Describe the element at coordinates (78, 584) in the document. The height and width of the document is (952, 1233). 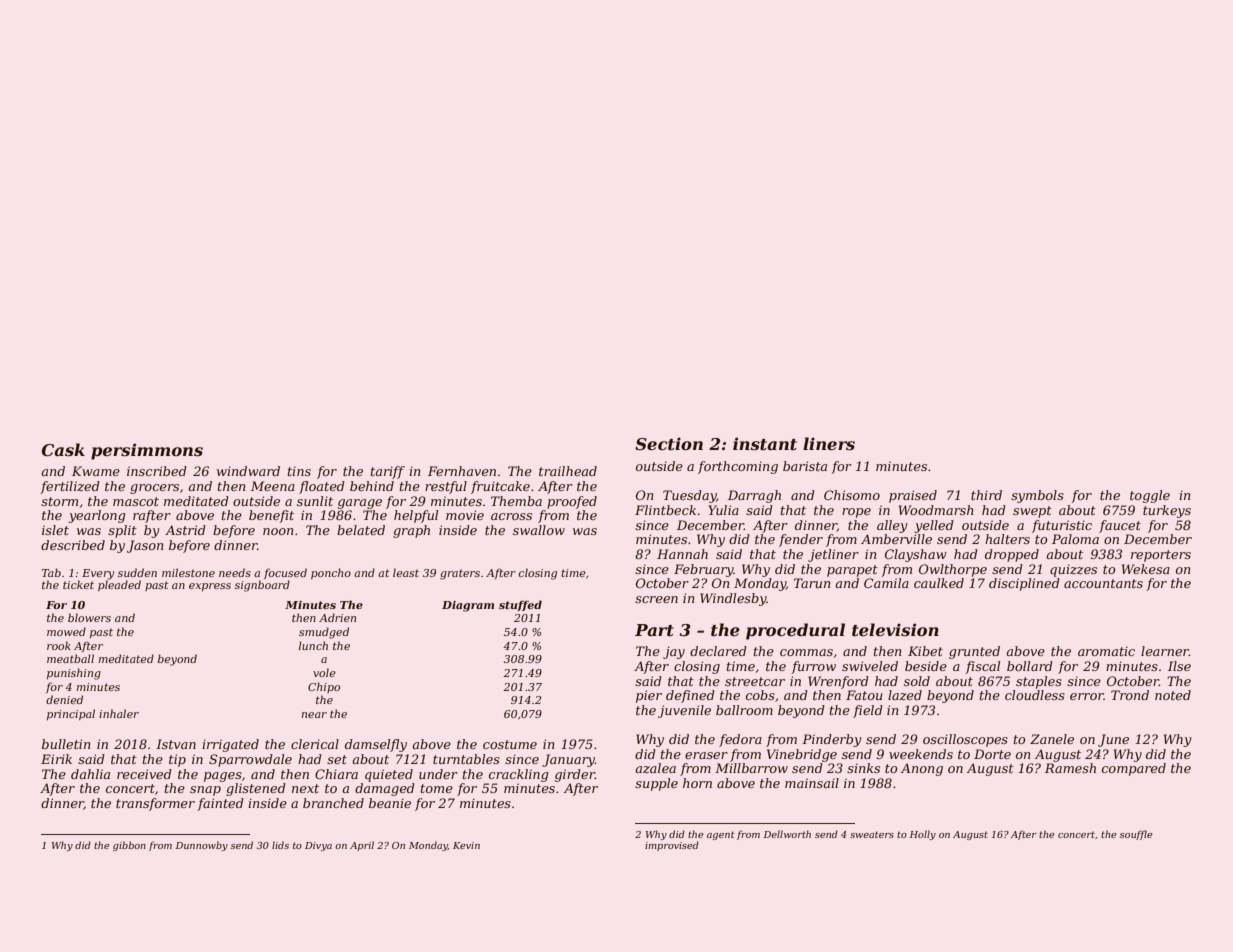
I see `ticket` at that location.
